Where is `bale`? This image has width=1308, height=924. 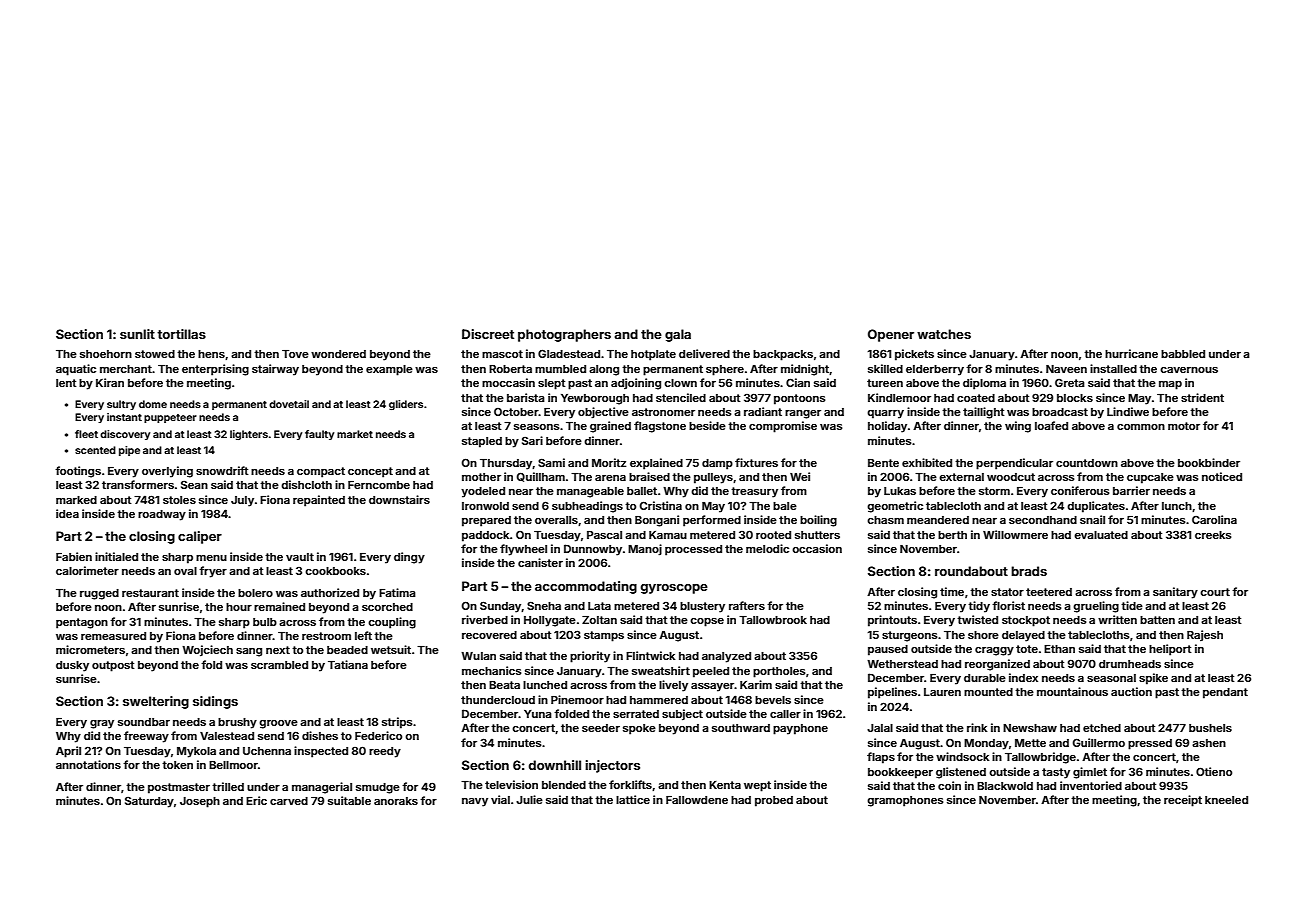 bale is located at coordinates (785, 506).
